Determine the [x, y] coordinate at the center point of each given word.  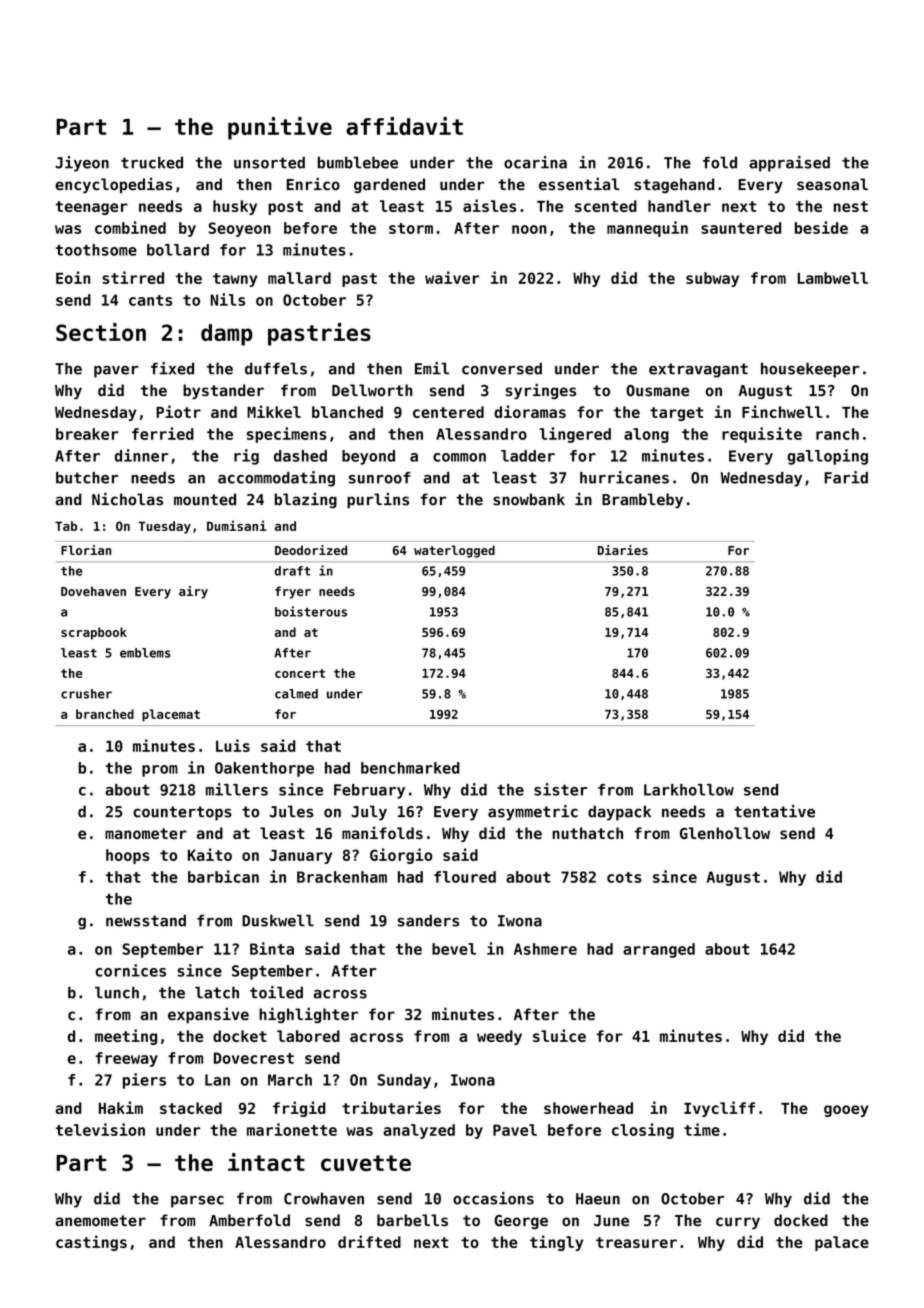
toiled [276, 992]
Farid [846, 477]
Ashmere [545, 949]
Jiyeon [82, 164]
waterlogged [454, 551]
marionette [292, 1129]
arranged [659, 950]
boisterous [311, 611]
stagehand [674, 185]
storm [411, 228]
